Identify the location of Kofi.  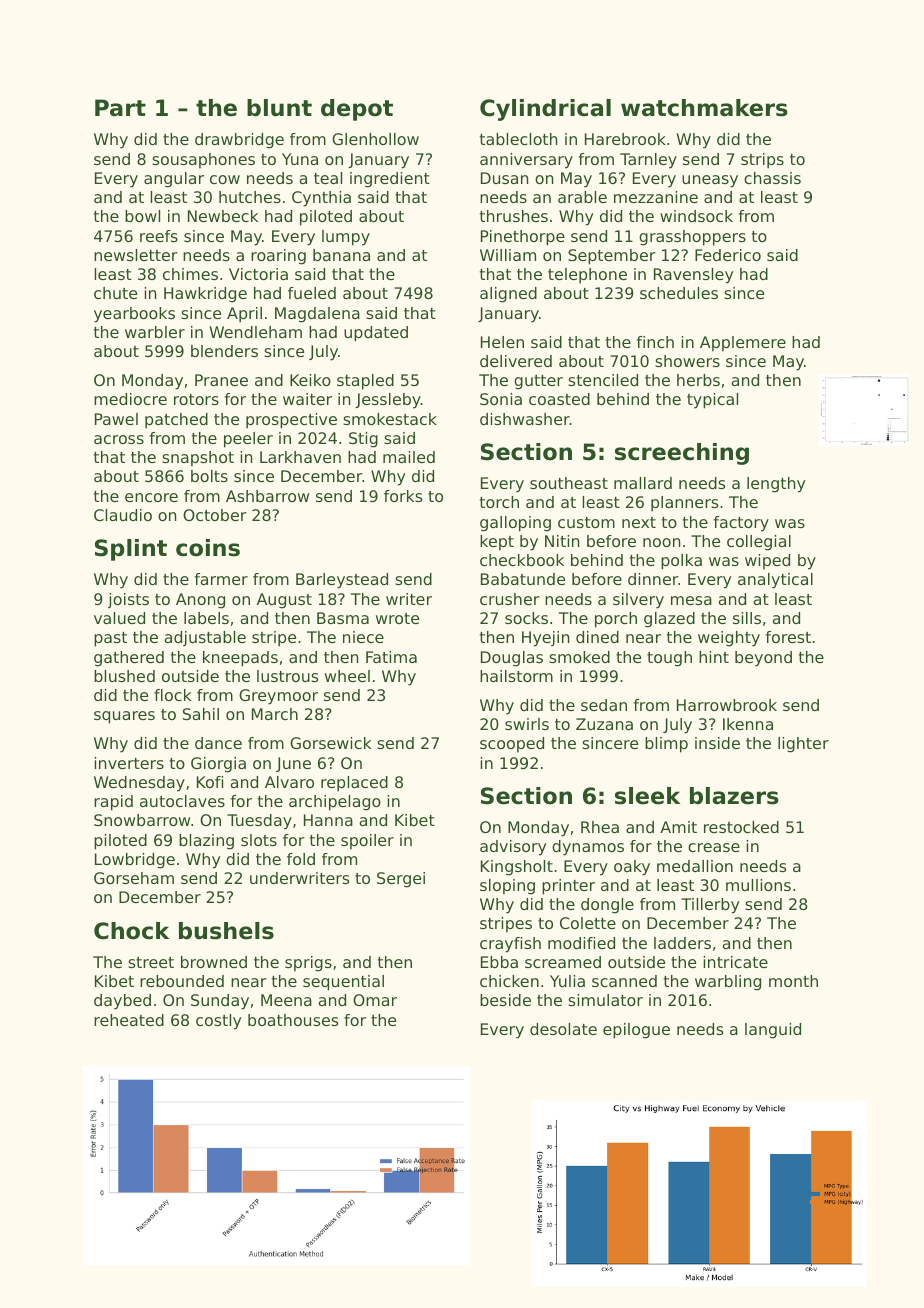
(210, 782).
